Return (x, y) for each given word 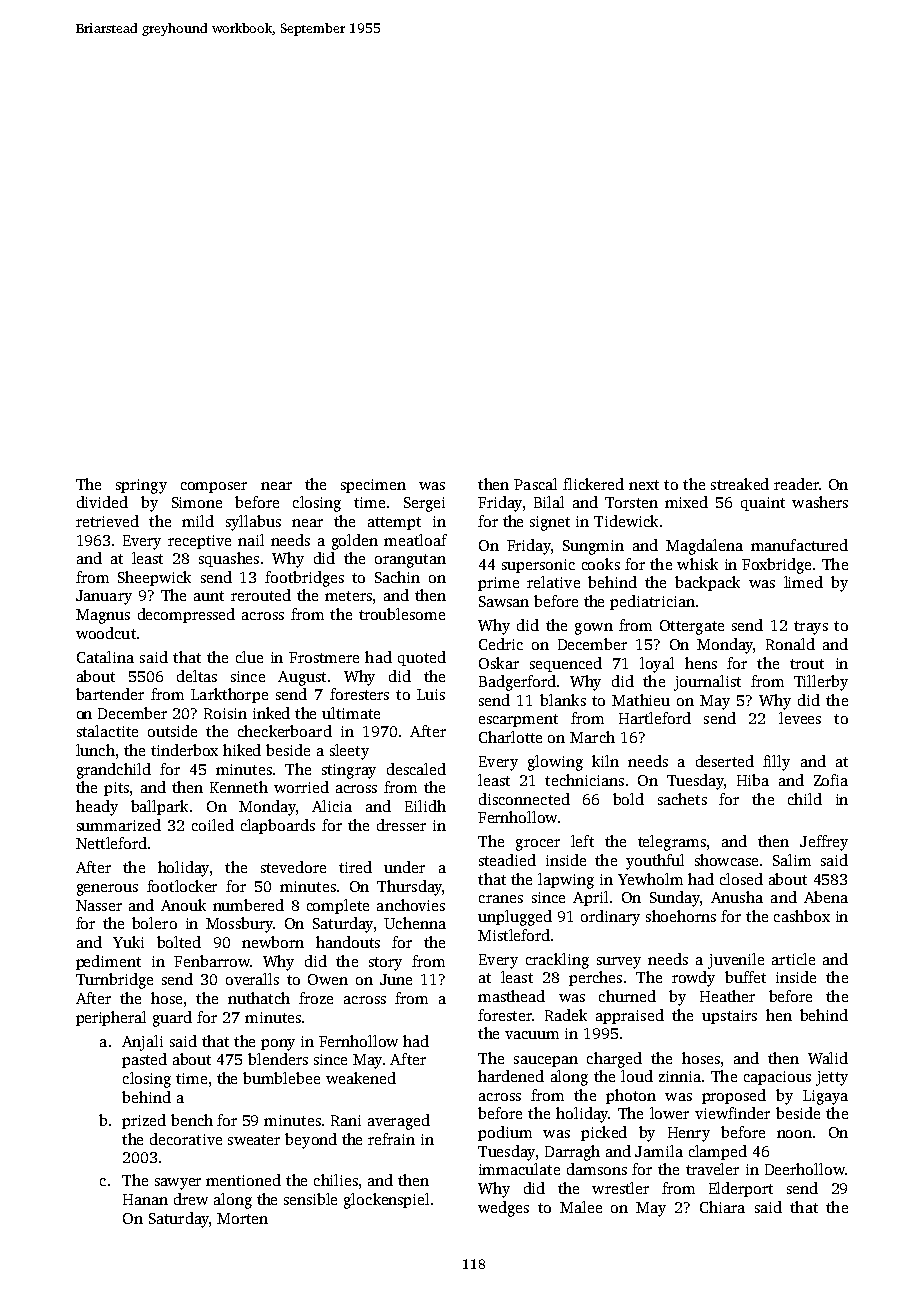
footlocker (182, 886)
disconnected (524, 799)
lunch (95, 750)
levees (800, 718)
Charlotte (510, 737)
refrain (391, 1139)
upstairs (729, 1017)
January (104, 597)
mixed (686, 502)
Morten (242, 1218)
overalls (252, 979)
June (396, 979)
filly (776, 763)
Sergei (424, 504)
